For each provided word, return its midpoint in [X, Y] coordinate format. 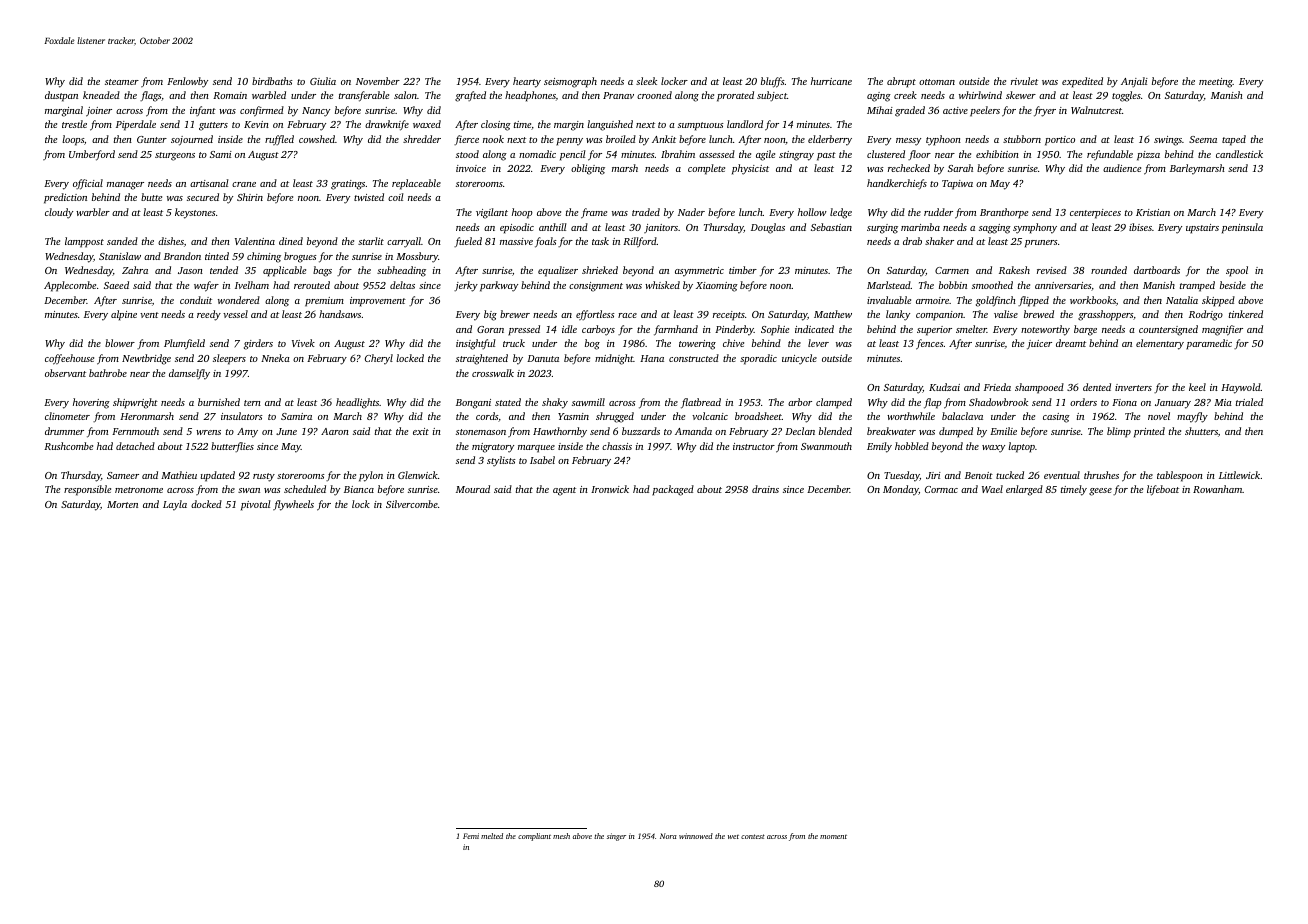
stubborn [1022, 139]
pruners [1041, 244]
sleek [646, 81]
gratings [348, 185]
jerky [466, 286]
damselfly [189, 374]
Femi [471, 836]
